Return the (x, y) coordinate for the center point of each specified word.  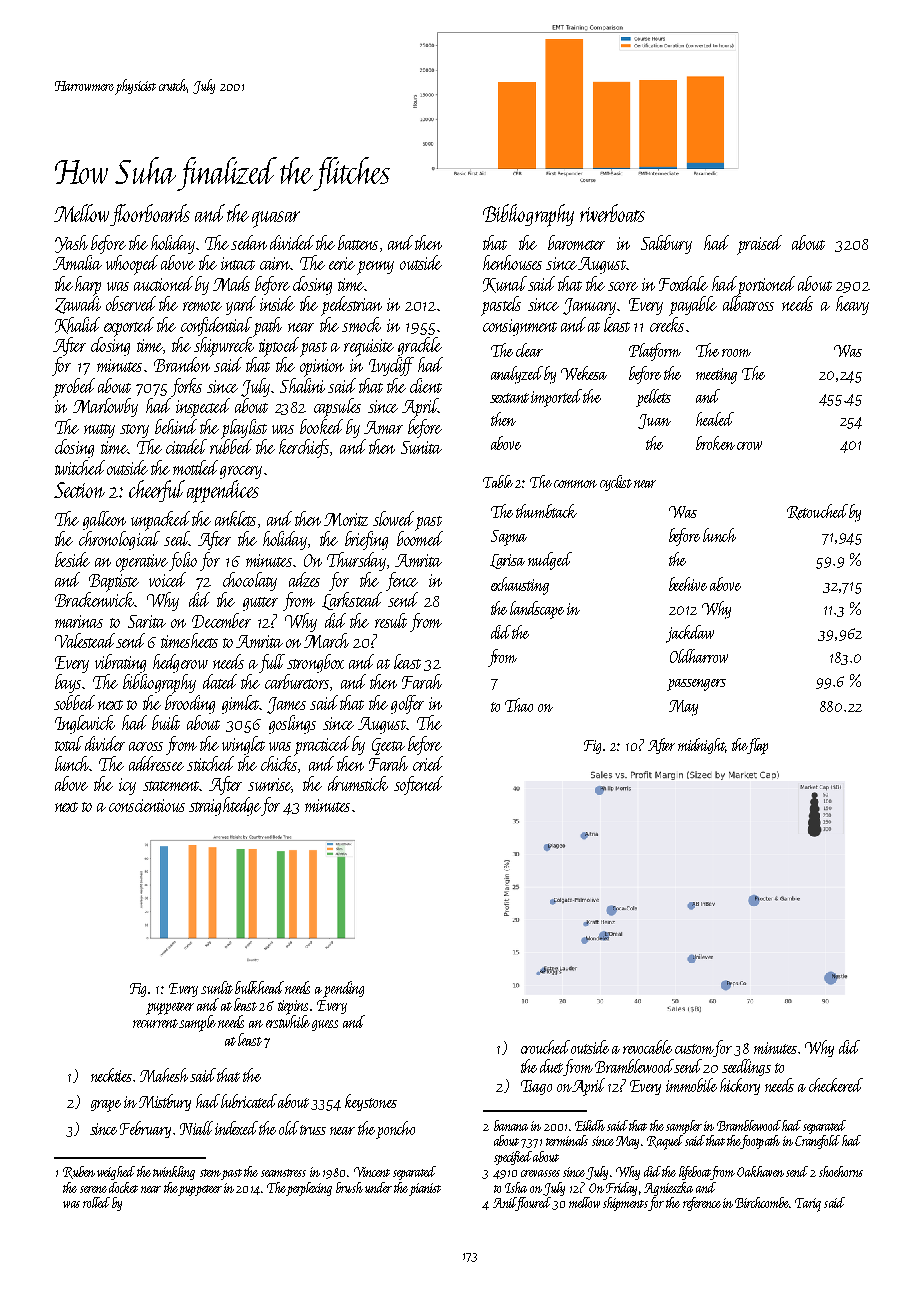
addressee (156, 763)
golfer (407, 704)
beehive (688, 584)
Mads (231, 283)
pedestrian (351, 306)
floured (534, 1204)
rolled (96, 1202)
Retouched (817, 512)
